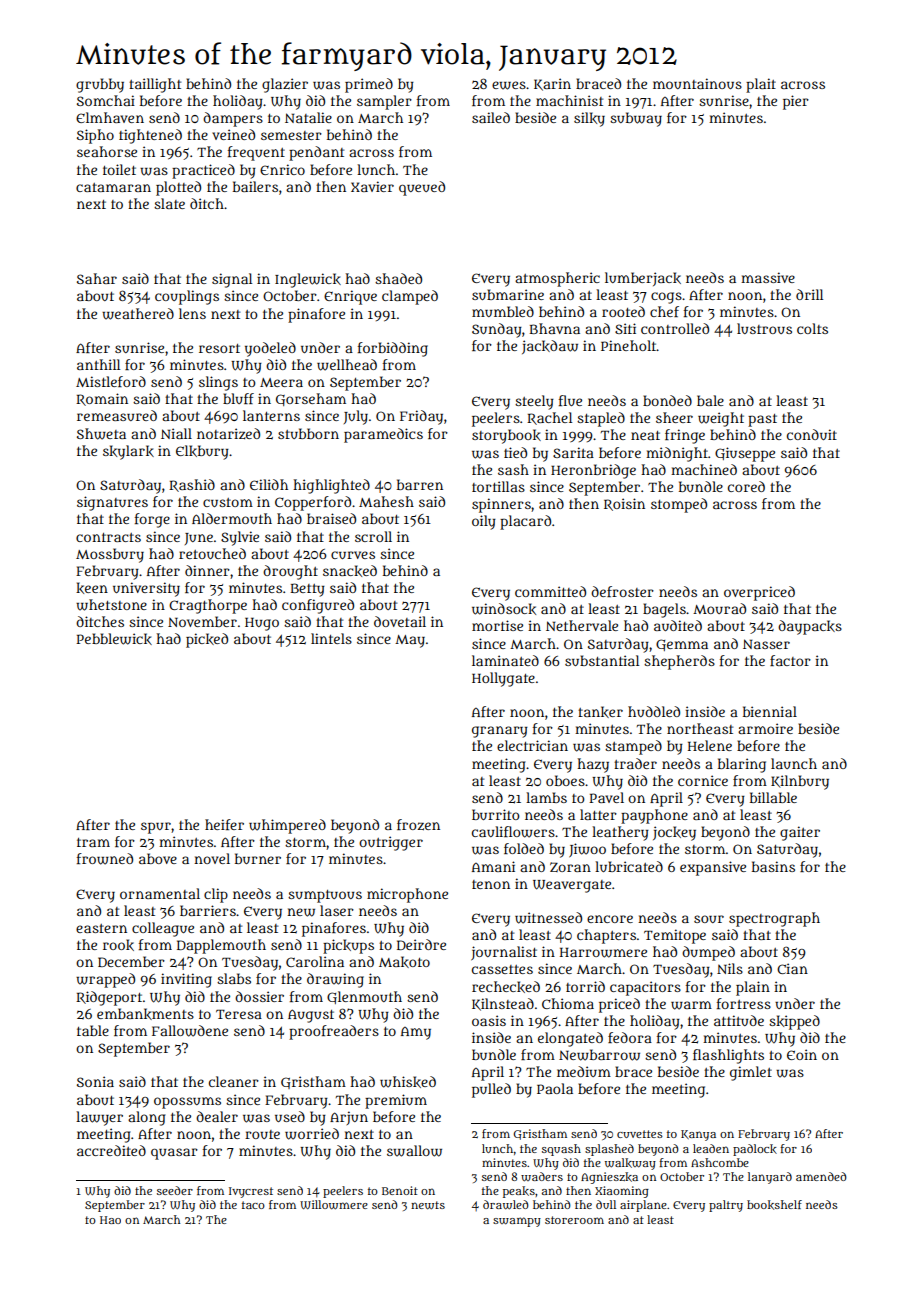 This page has height=1308, width=924. Describe the element at coordinates (158, 858) in the page. I see `above` at that location.
